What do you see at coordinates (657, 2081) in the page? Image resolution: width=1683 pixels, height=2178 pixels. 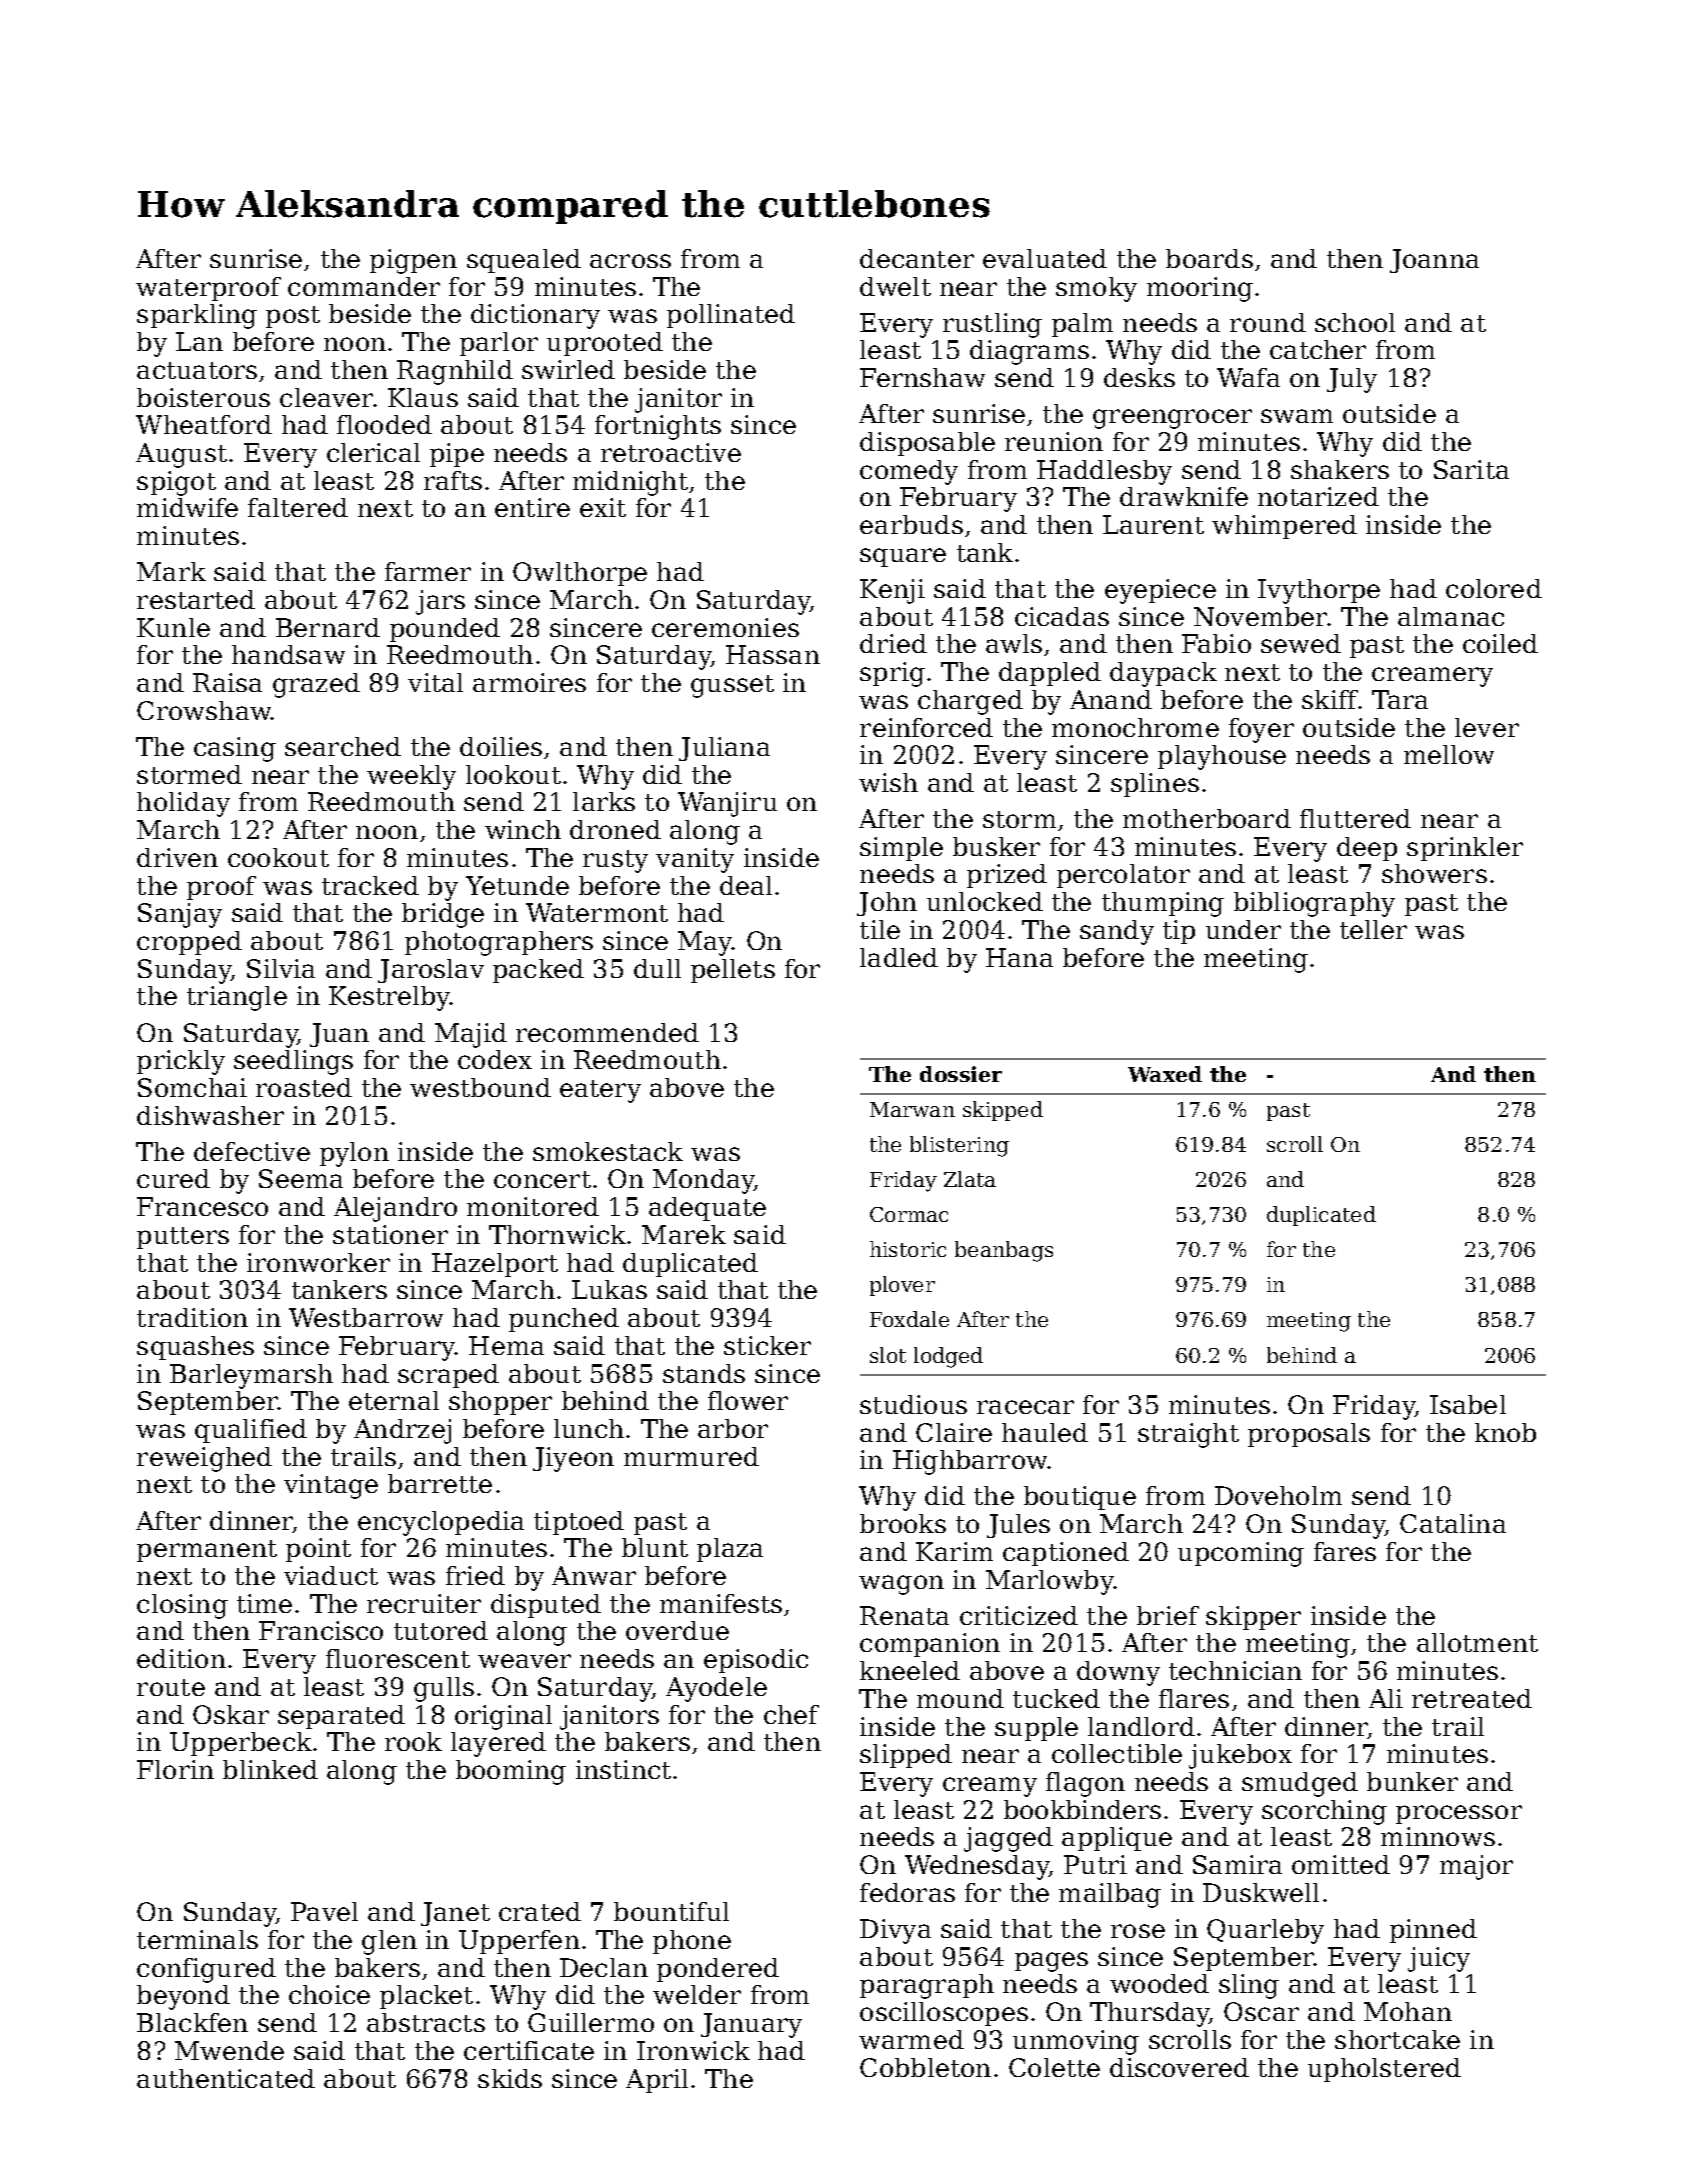 I see `April` at bounding box center [657, 2081].
